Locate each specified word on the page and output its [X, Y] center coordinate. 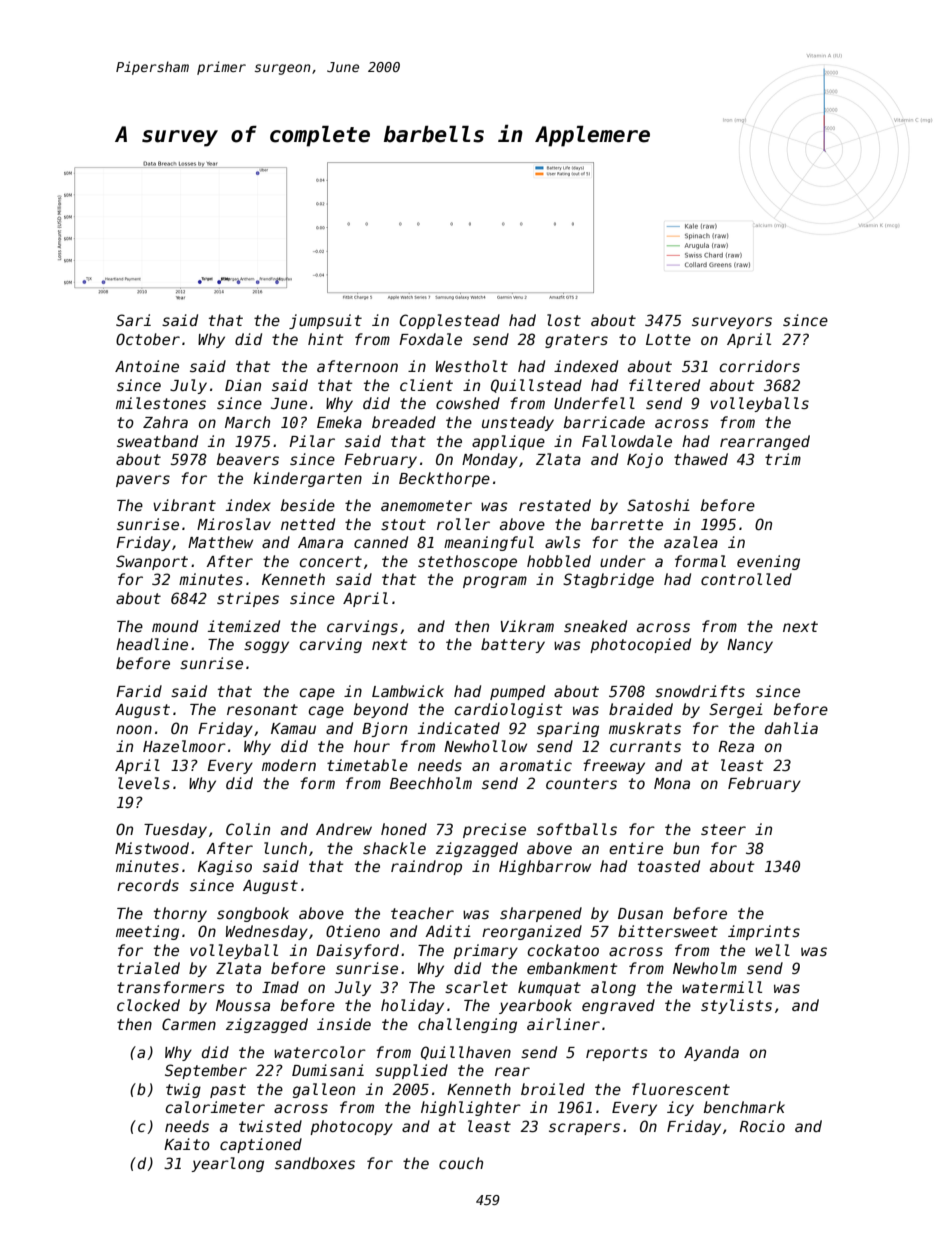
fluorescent [681, 1089]
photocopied [640, 645]
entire [636, 848]
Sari [133, 320]
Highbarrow [545, 867]
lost [564, 320]
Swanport [152, 562]
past [228, 1091]
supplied [411, 1071]
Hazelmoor [184, 746]
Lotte [668, 339]
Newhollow [485, 746]
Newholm [705, 968]
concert [330, 561]
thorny [180, 914]
